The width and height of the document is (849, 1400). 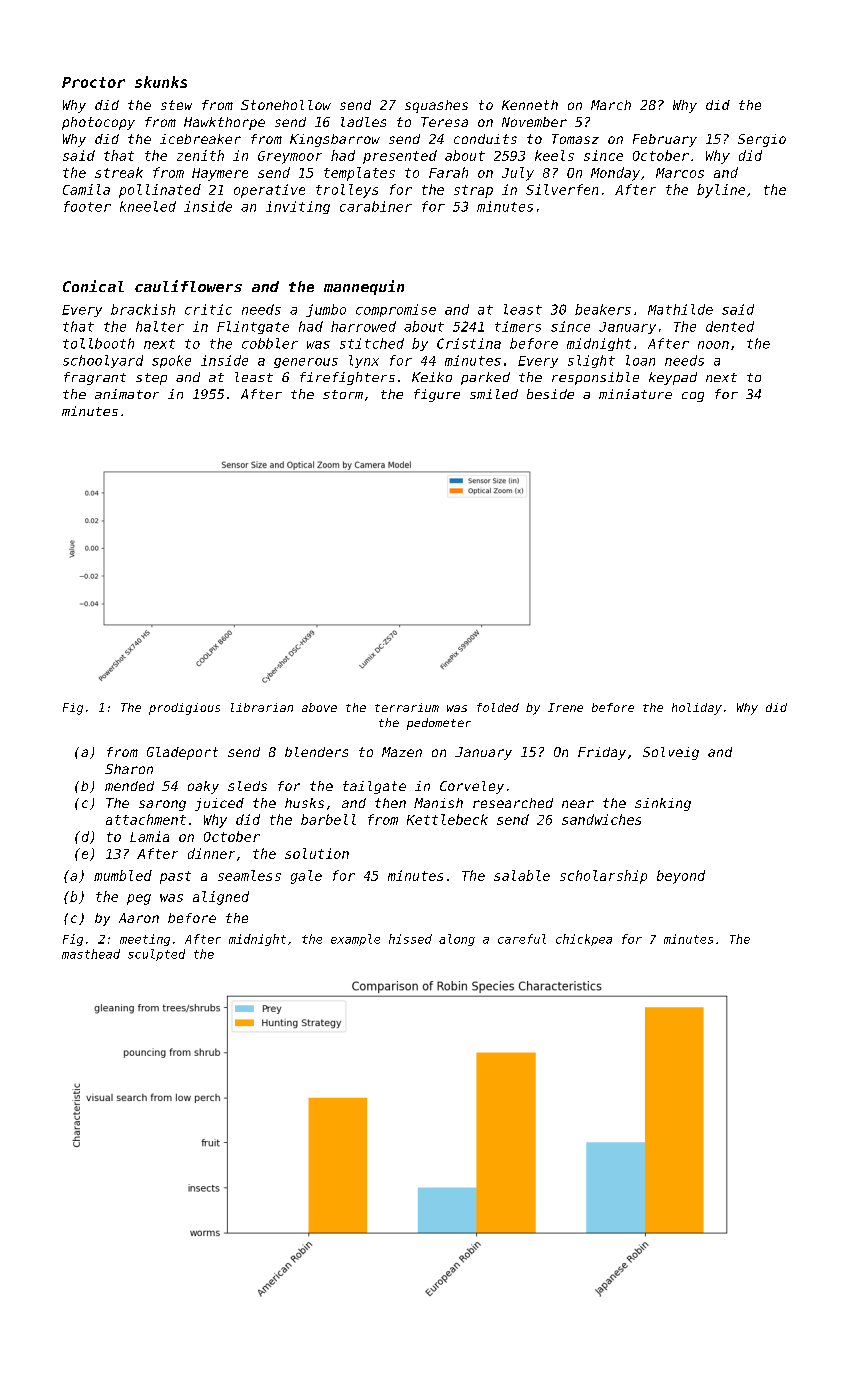 I want to click on aligned, so click(x=221, y=898).
